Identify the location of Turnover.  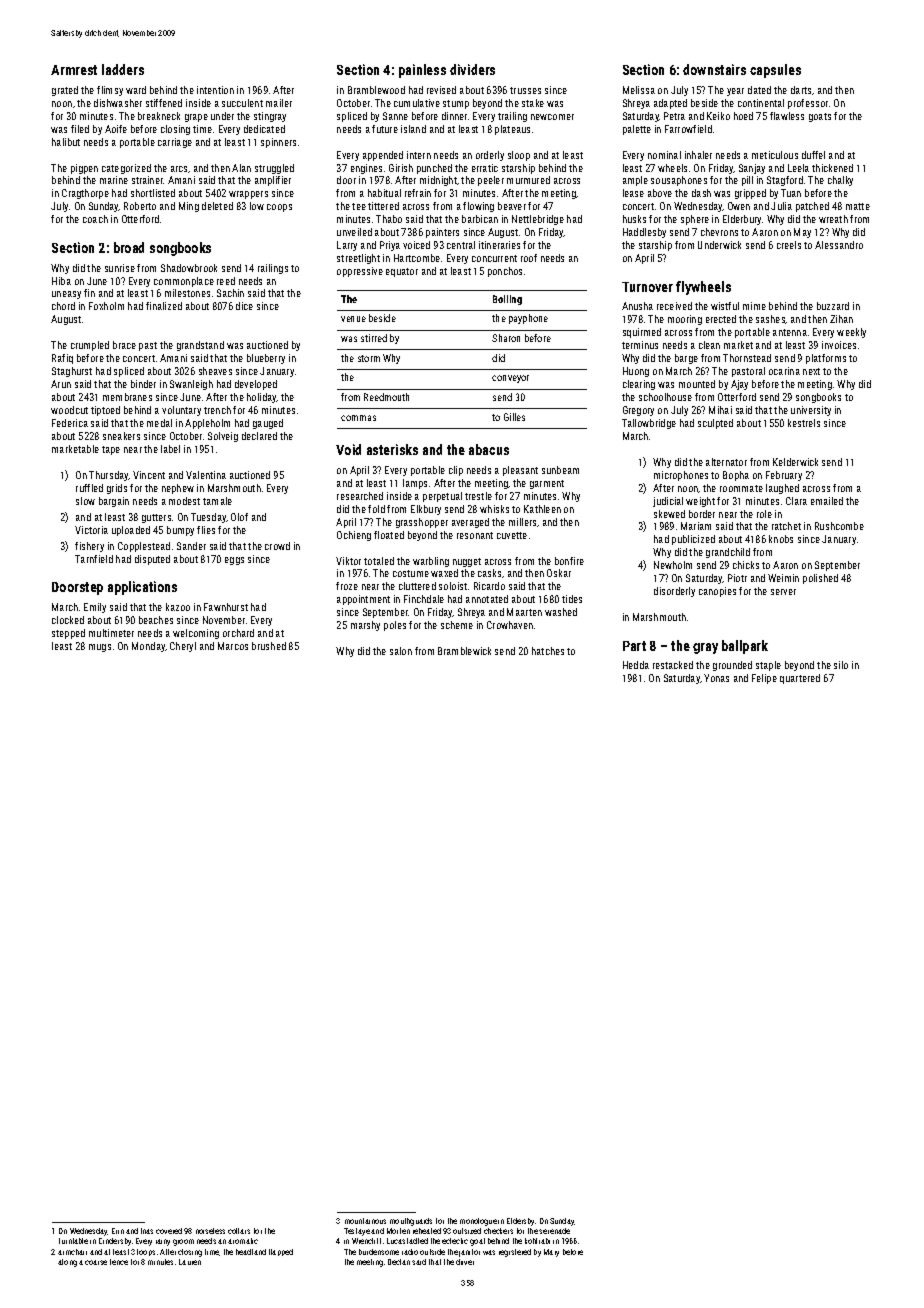
(647, 287).
